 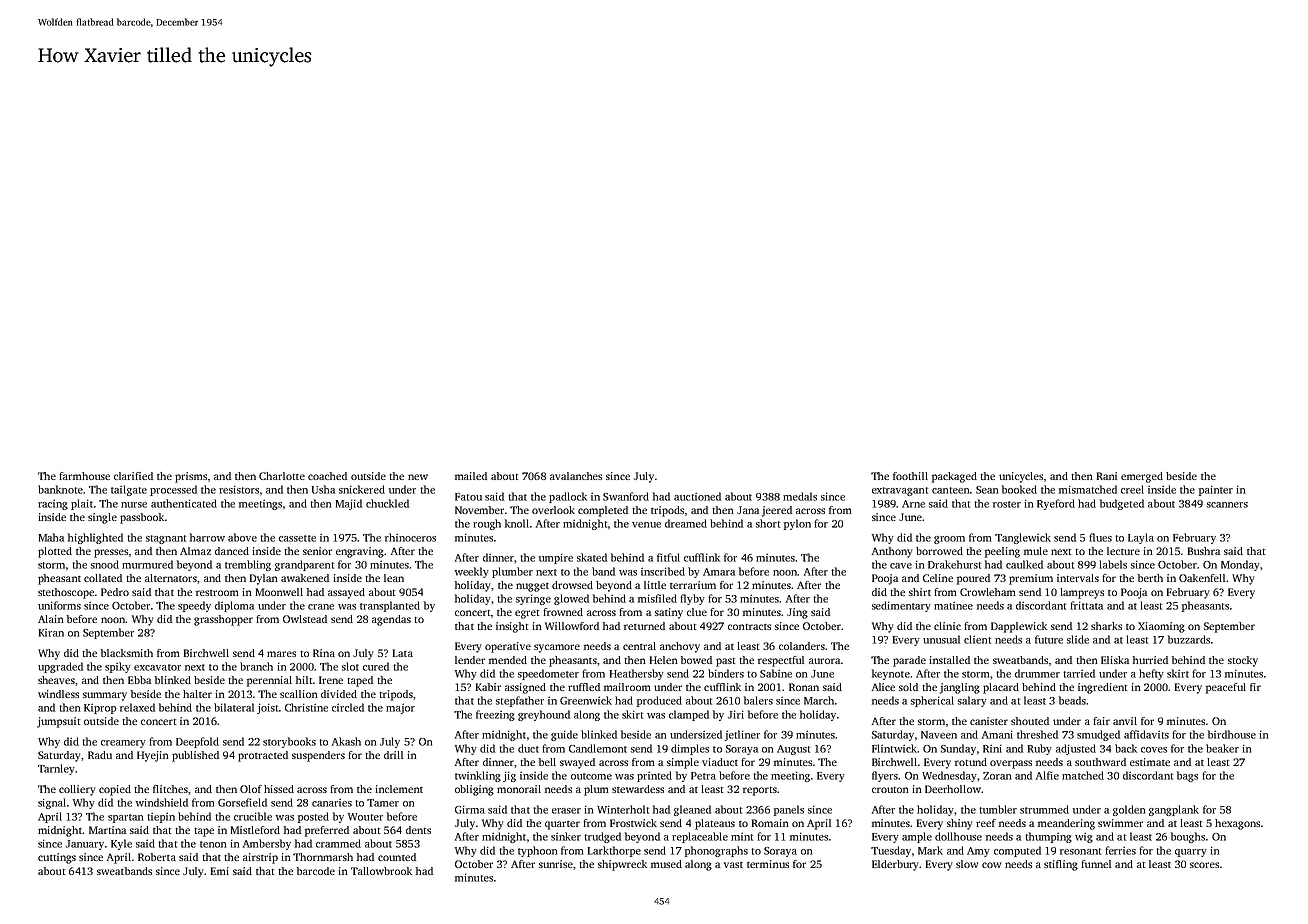 I want to click on foothill, so click(x=910, y=476).
